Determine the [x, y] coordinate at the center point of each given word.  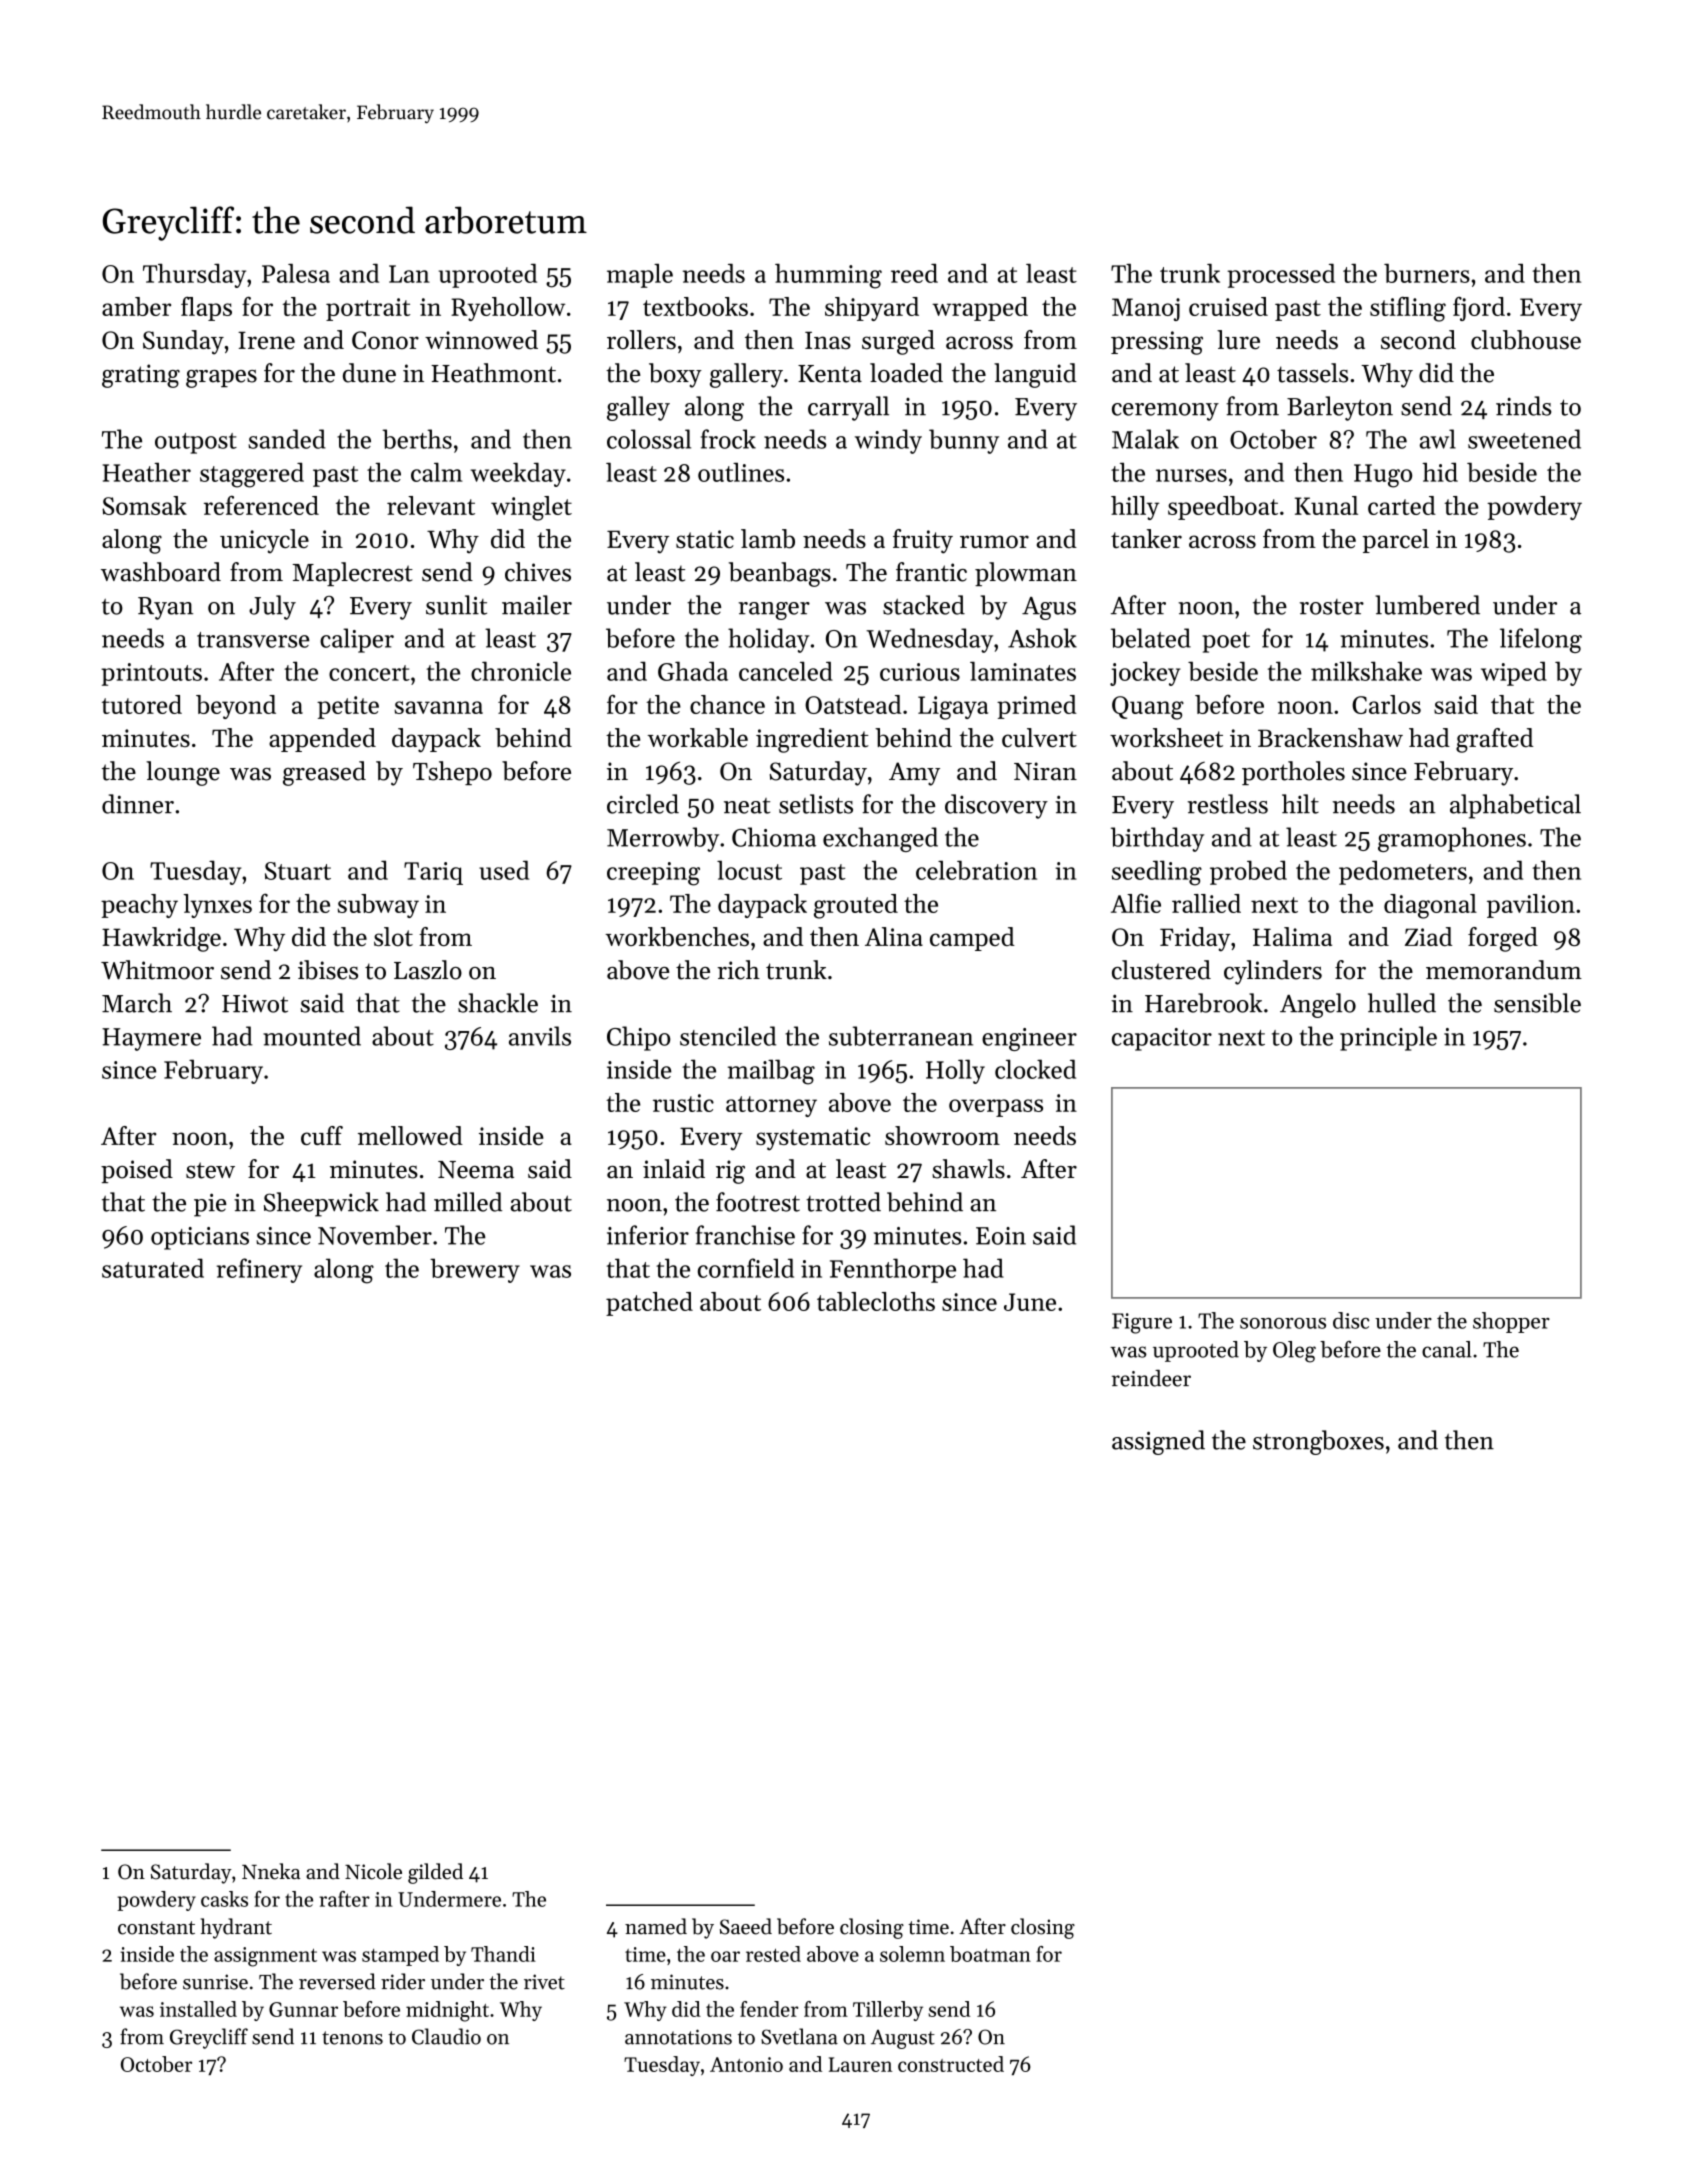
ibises [328, 970]
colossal [649, 439]
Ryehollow [508, 309]
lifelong [1541, 640]
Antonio [746, 2064]
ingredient [812, 740]
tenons [352, 2038]
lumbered [1427, 605]
